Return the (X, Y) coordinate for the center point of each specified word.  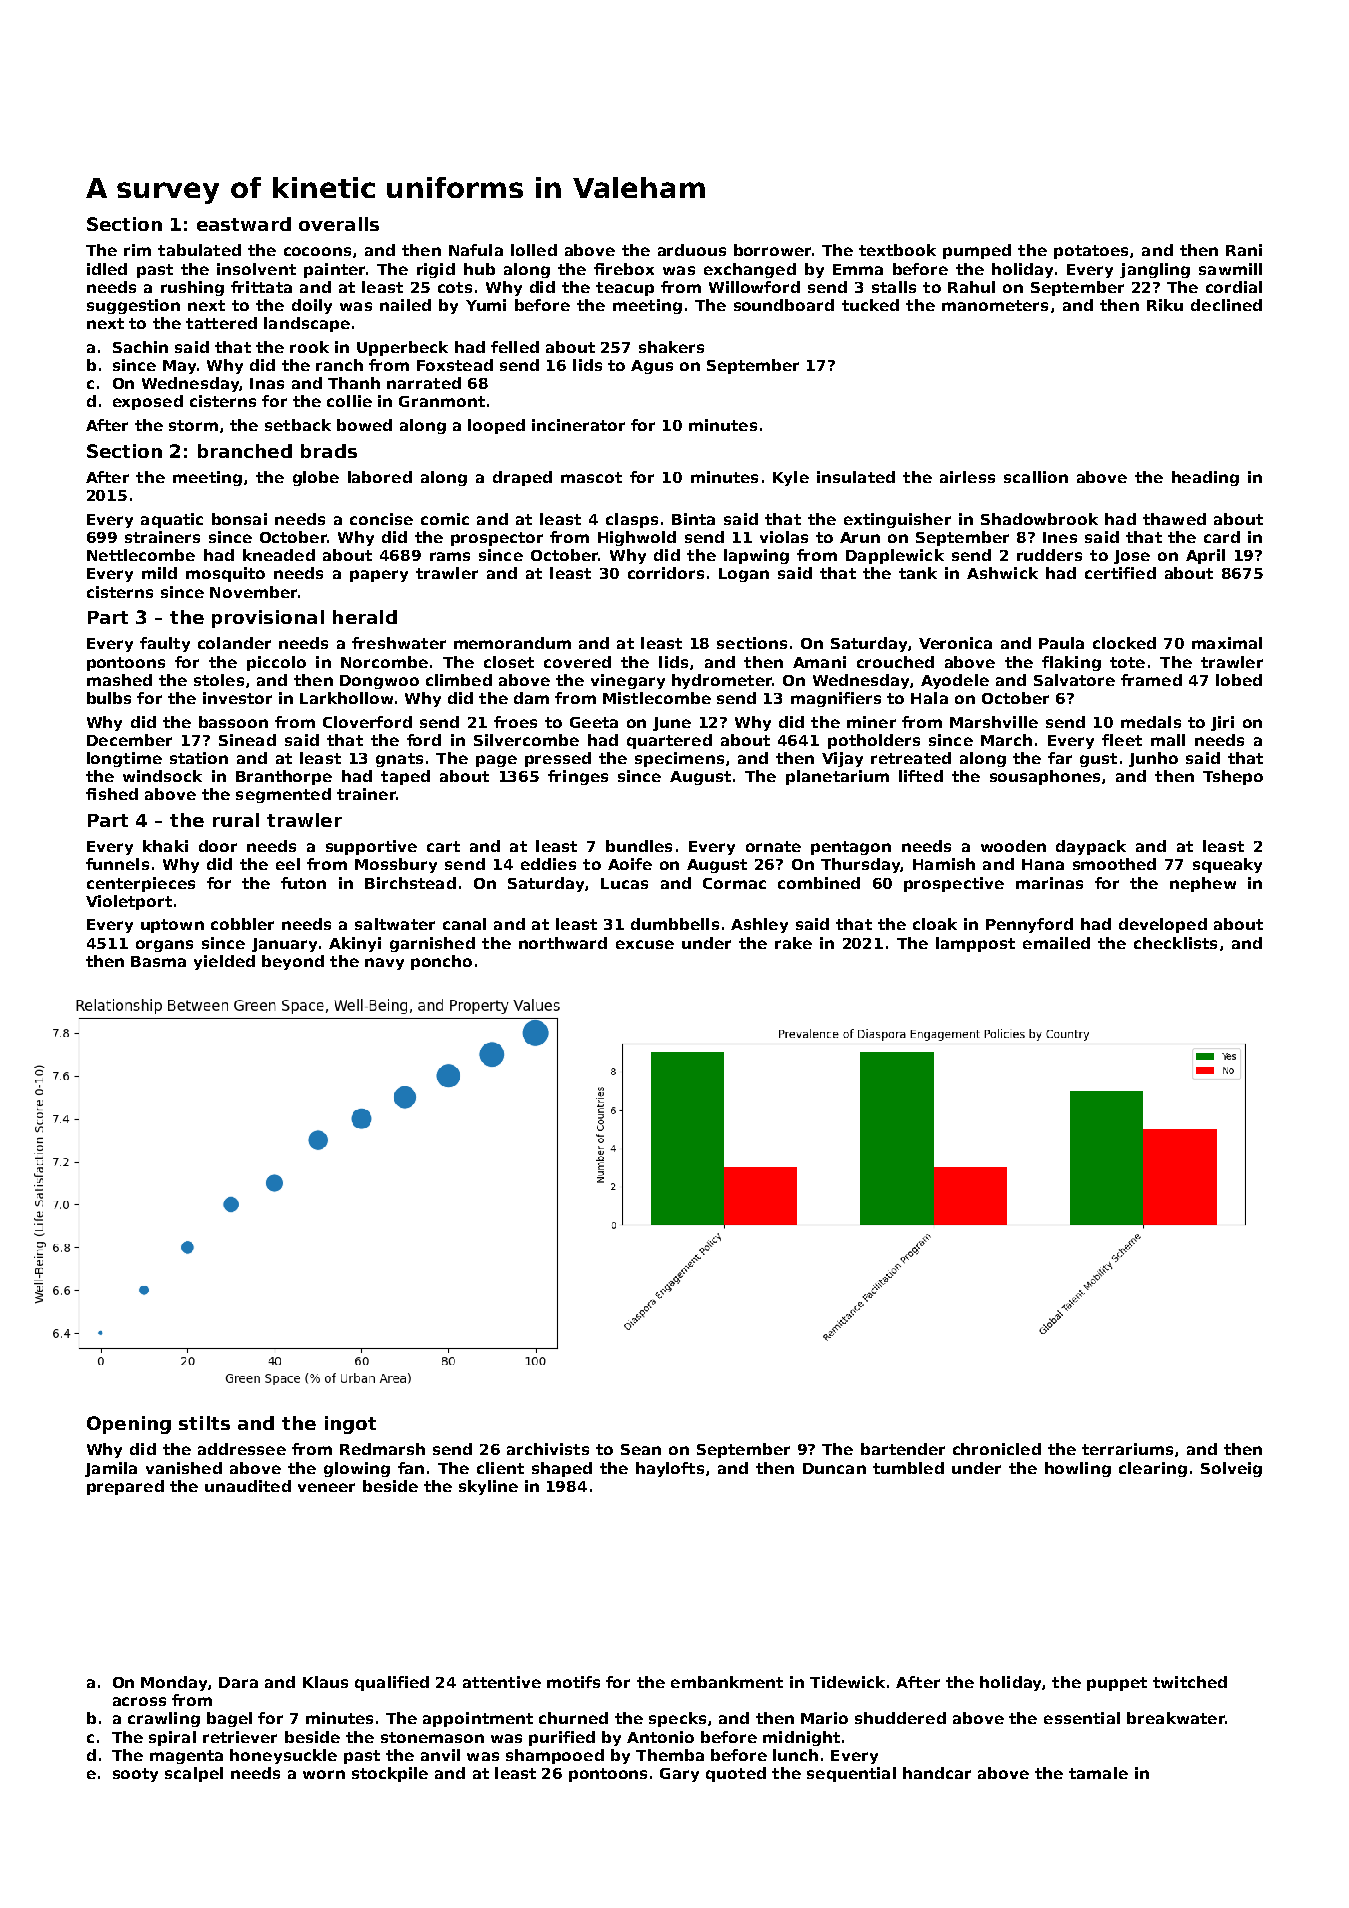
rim (137, 250)
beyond (293, 962)
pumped (977, 251)
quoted (736, 1774)
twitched (1190, 1682)
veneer (326, 1487)
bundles (639, 846)
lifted (921, 776)
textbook (897, 250)
